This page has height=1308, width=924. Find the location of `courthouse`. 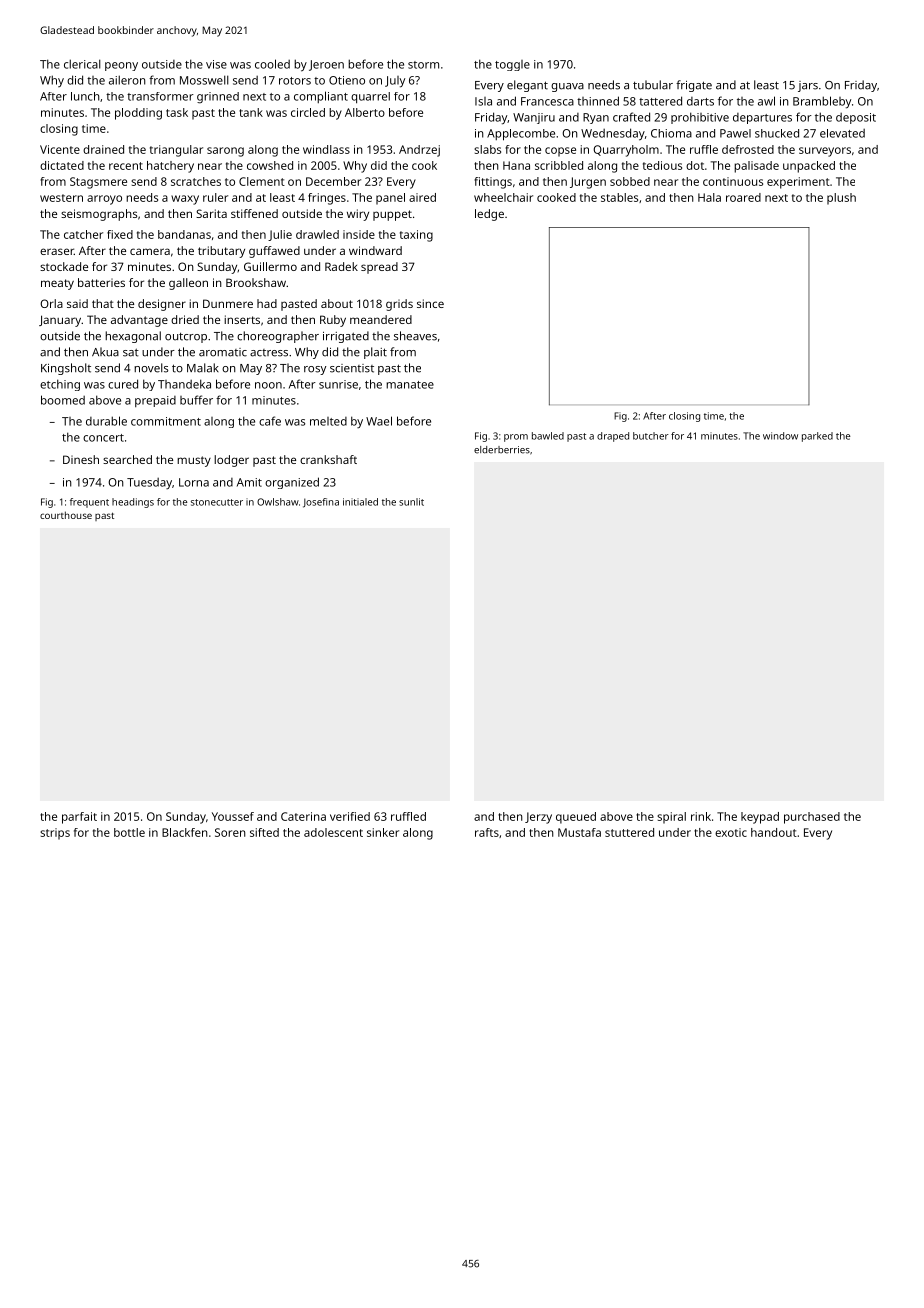

courthouse is located at coordinates (66, 515).
